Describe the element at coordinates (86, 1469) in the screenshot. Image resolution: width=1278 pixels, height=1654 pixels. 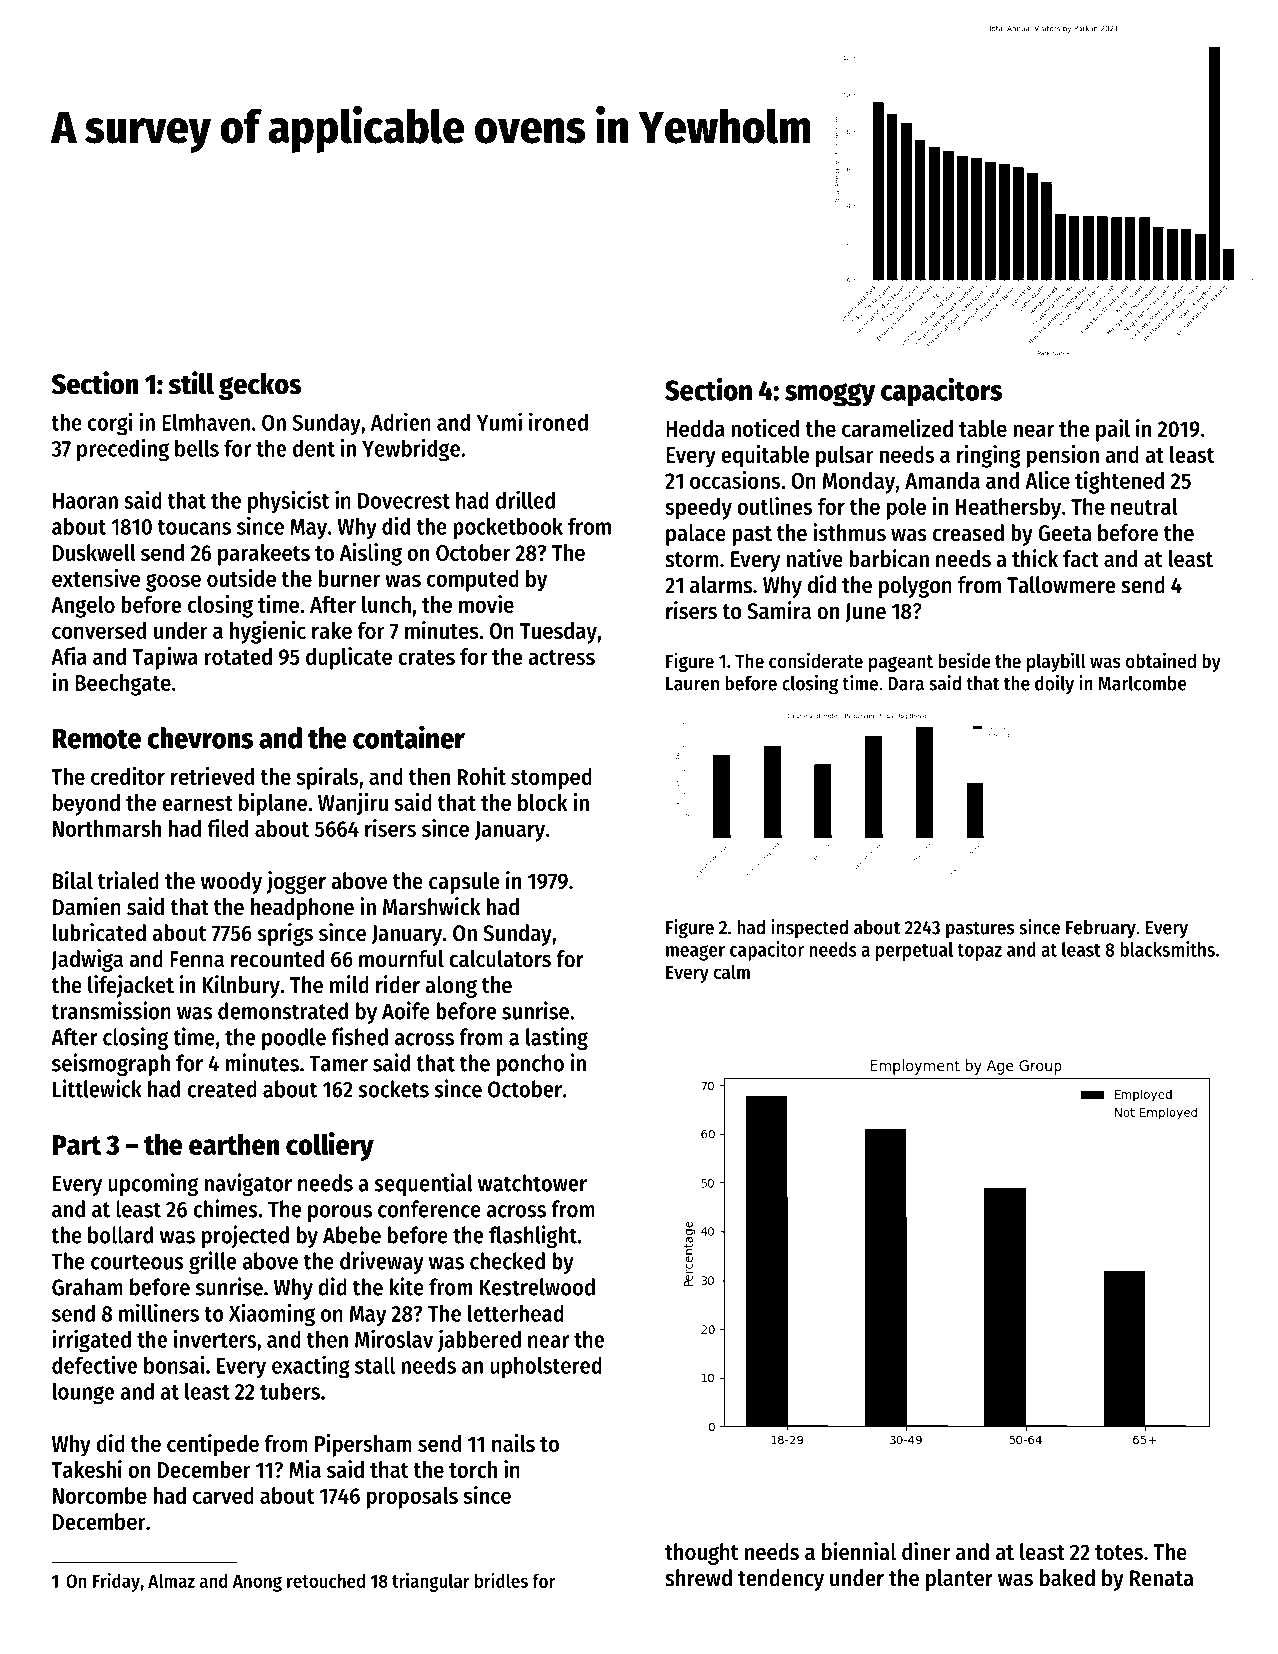
I see `Takeshi` at that location.
